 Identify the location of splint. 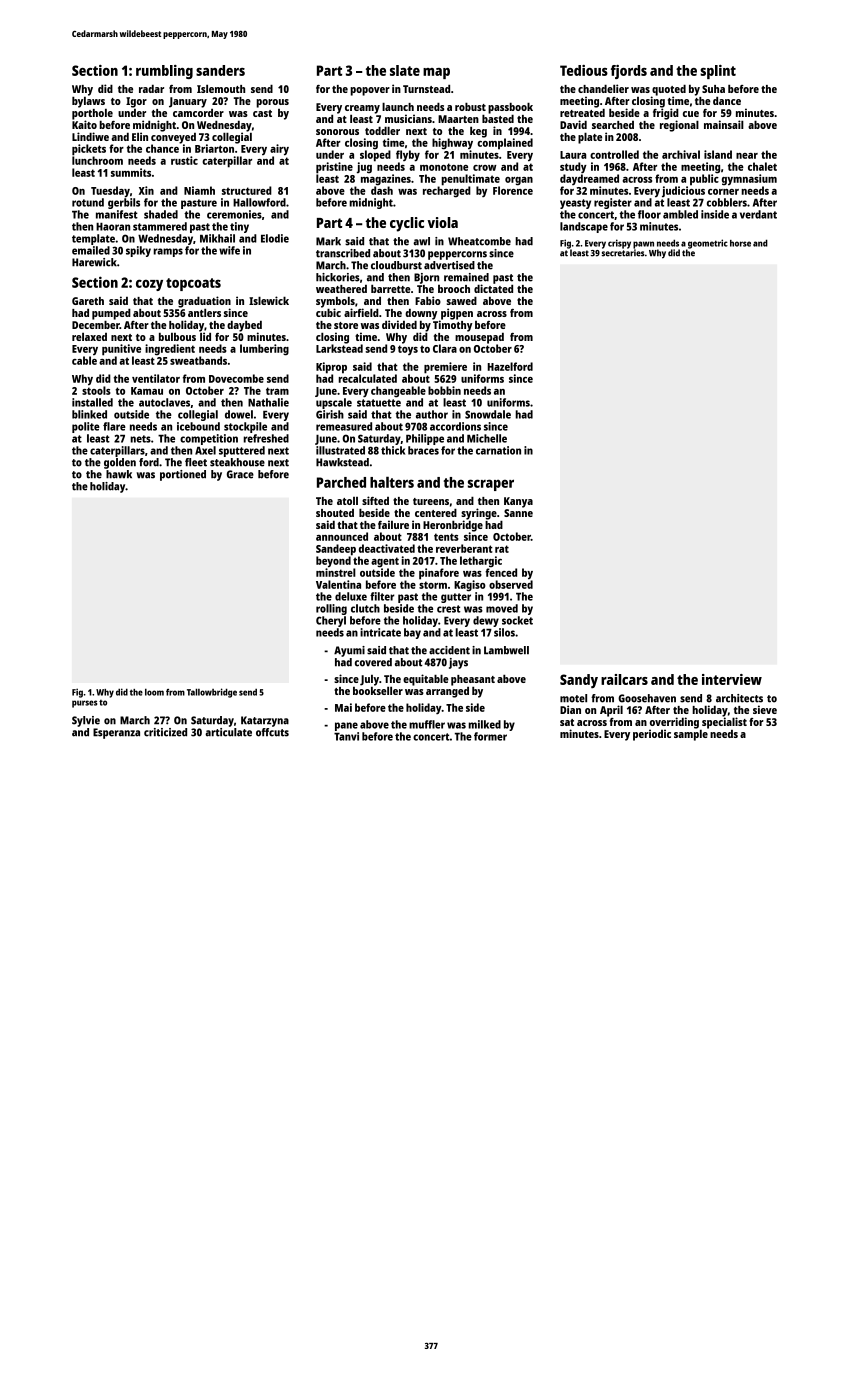
(718, 72).
